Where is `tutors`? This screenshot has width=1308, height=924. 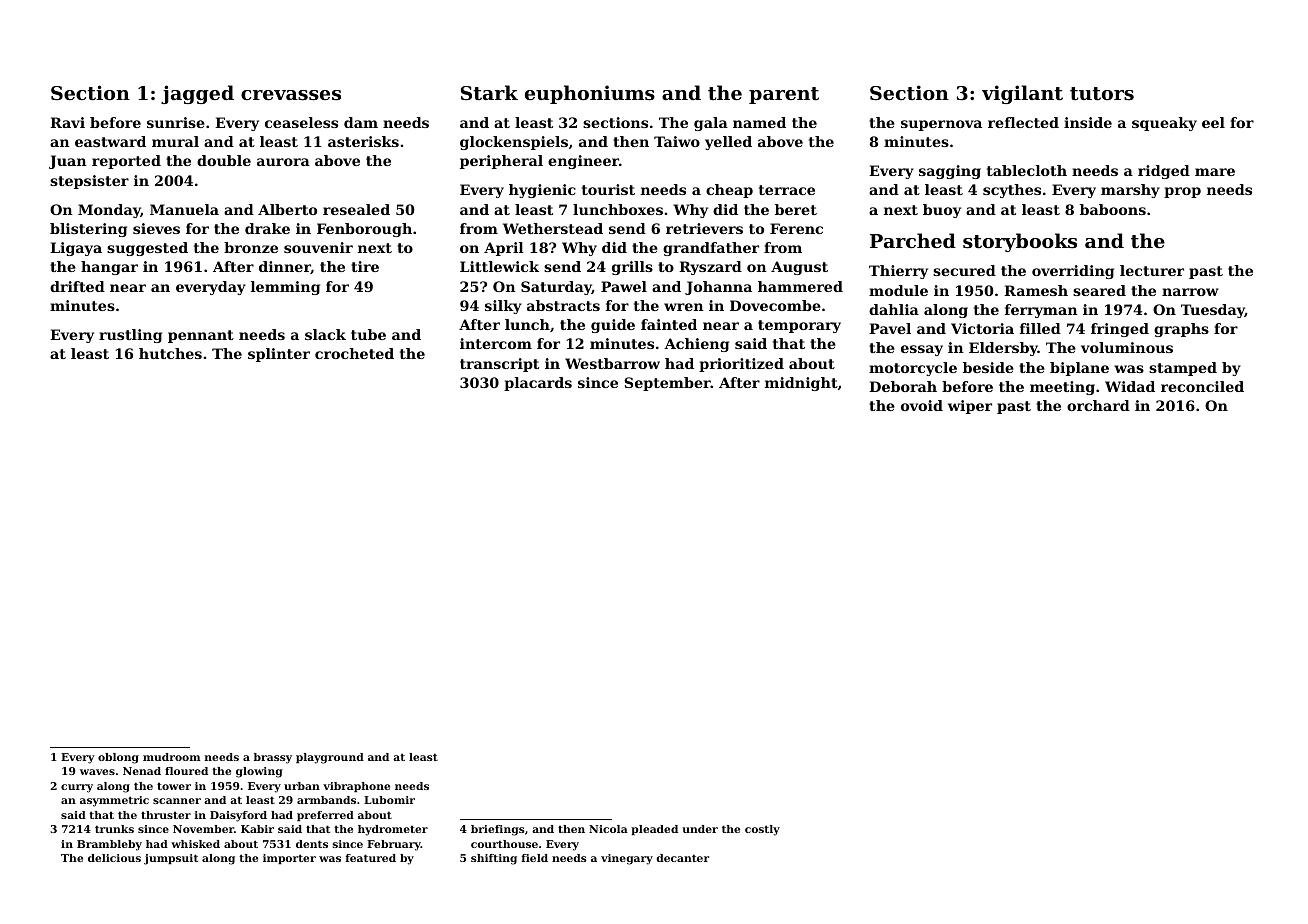 tutors is located at coordinates (1102, 94).
